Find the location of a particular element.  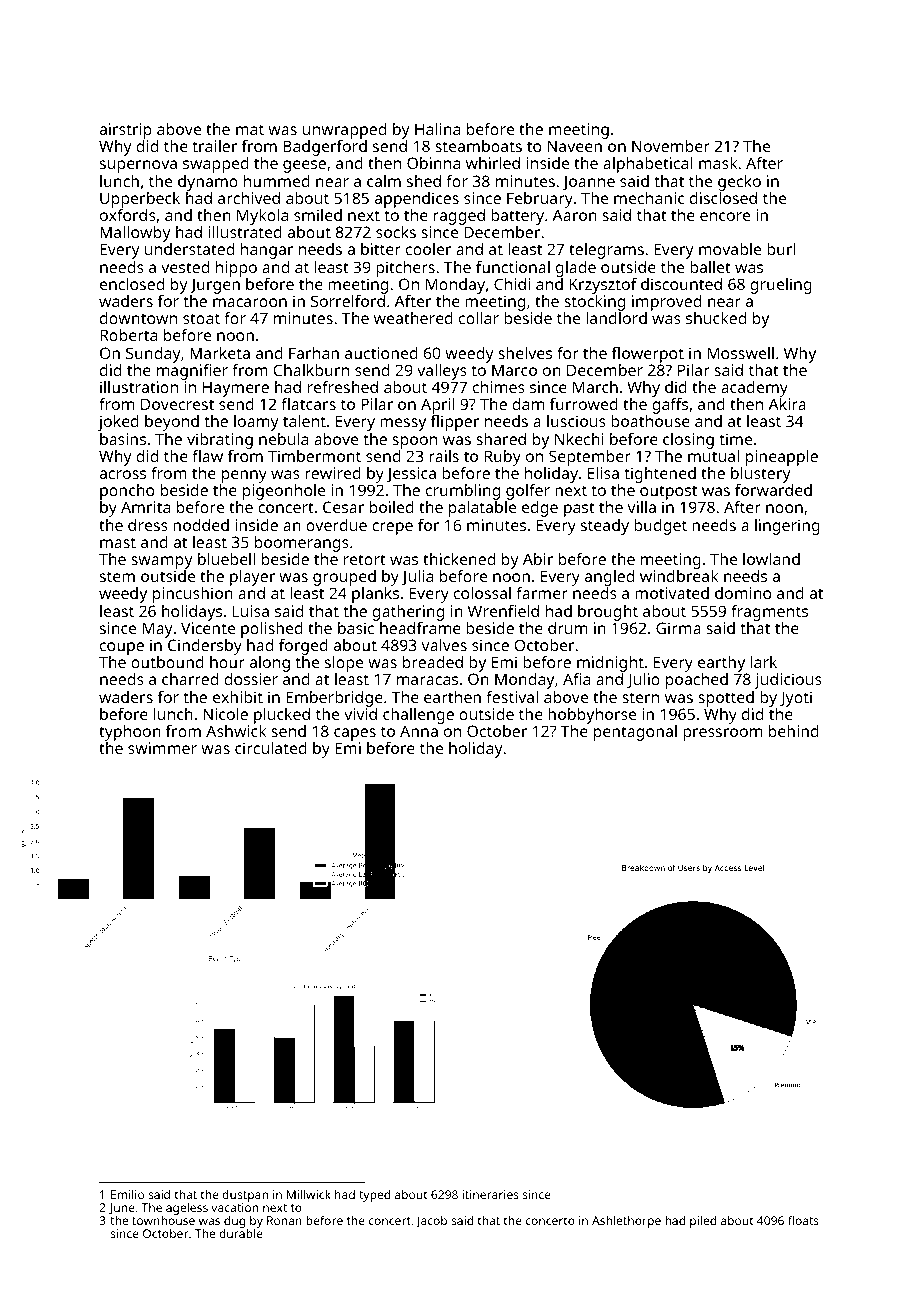

trailer is located at coordinates (214, 146).
